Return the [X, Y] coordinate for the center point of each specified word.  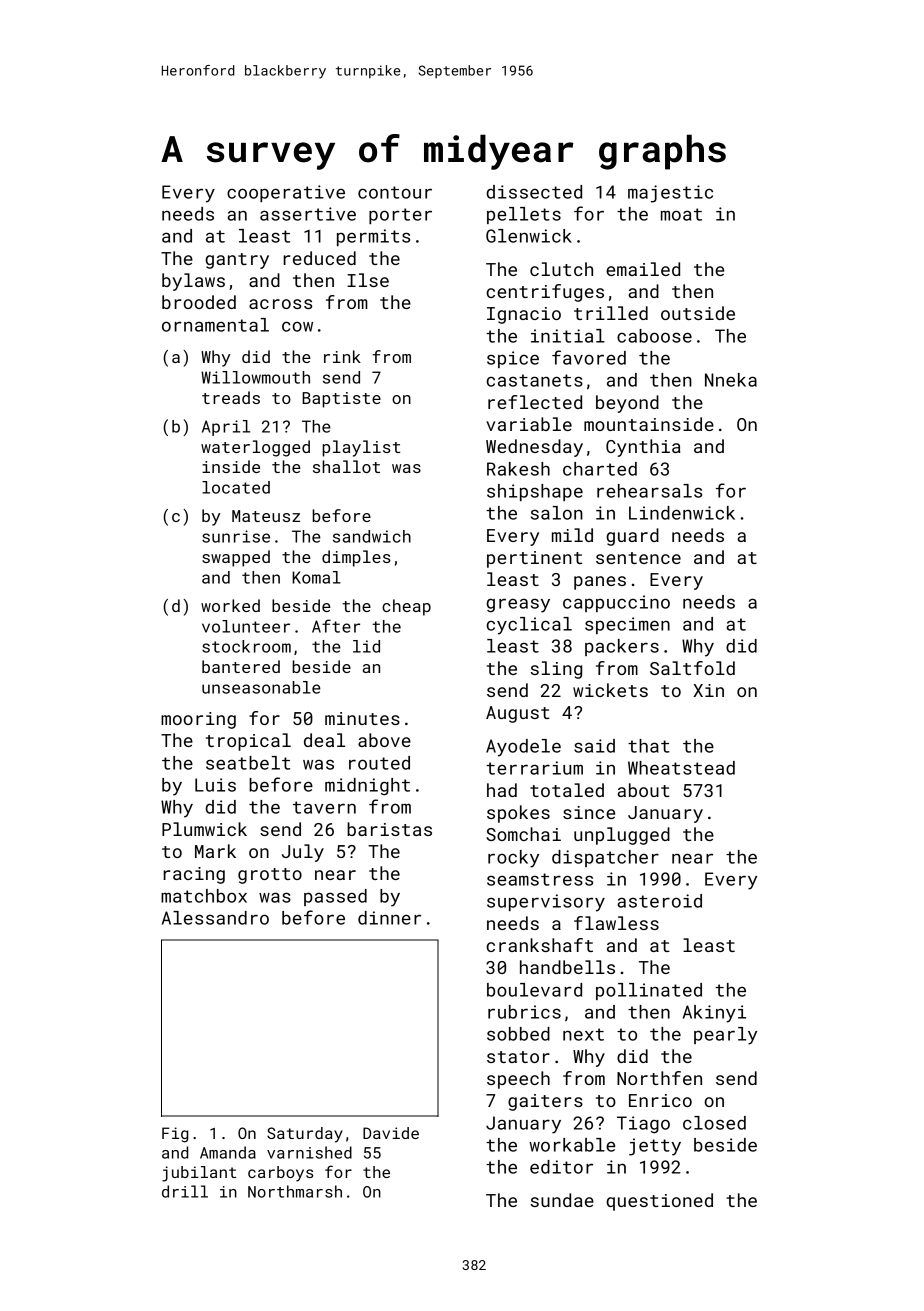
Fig [175, 1135]
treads [231, 397]
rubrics [524, 1012]
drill [185, 1191]
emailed [643, 269]
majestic [670, 194]
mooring [198, 720]
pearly [725, 1036]
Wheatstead [681, 768]
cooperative [286, 193]
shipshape [535, 492]
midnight [367, 787]
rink [342, 356]
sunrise [236, 536]
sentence [638, 558]
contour [395, 192]
